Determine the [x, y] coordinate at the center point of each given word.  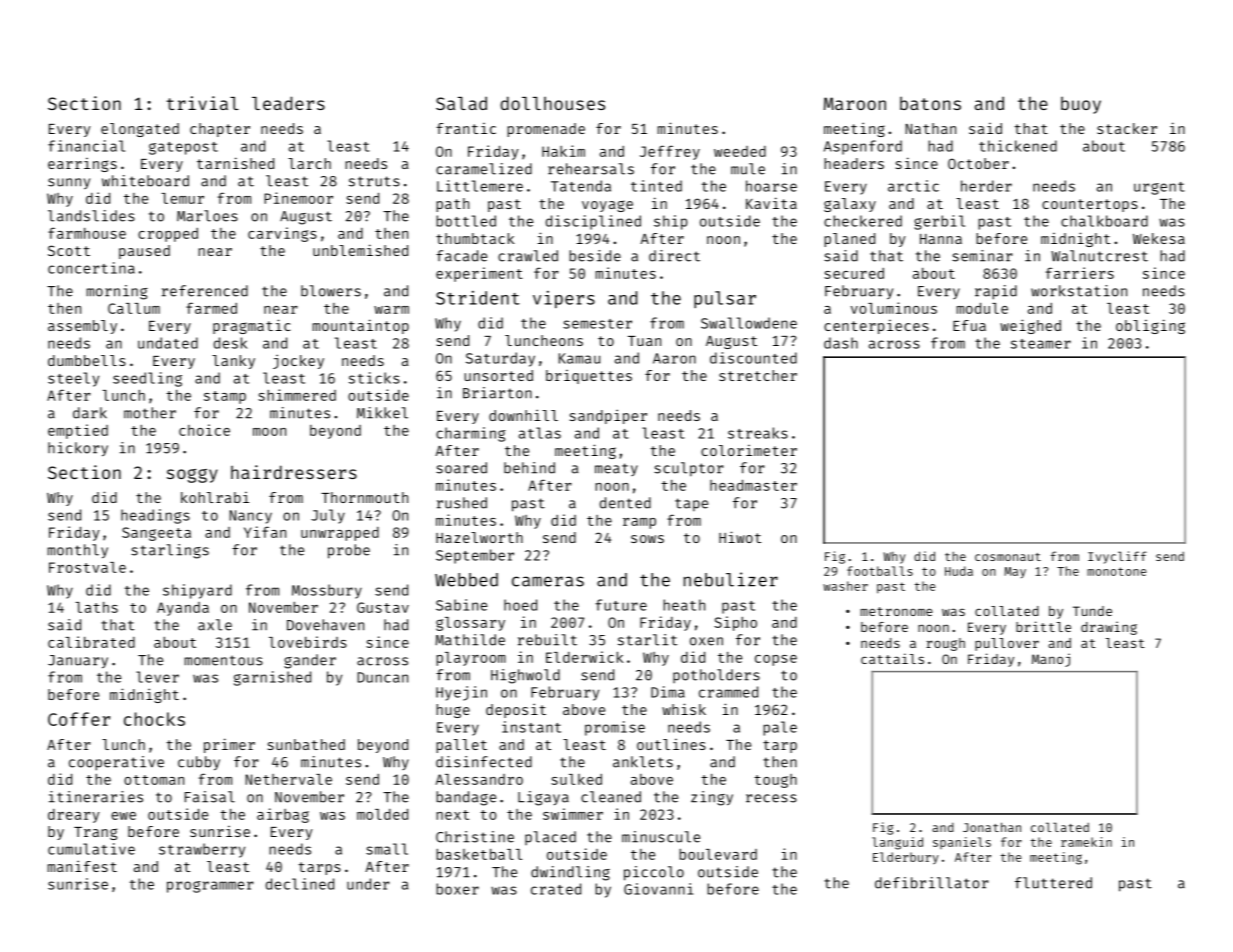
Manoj [1051, 660]
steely [73, 379]
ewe [123, 816]
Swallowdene [749, 323]
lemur [182, 198]
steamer [1041, 344]
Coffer [79, 719]
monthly [77, 551]
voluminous [894, 308]
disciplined [593, 222]
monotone [1116, 571]
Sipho [735, 623]
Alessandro [479, 779]
